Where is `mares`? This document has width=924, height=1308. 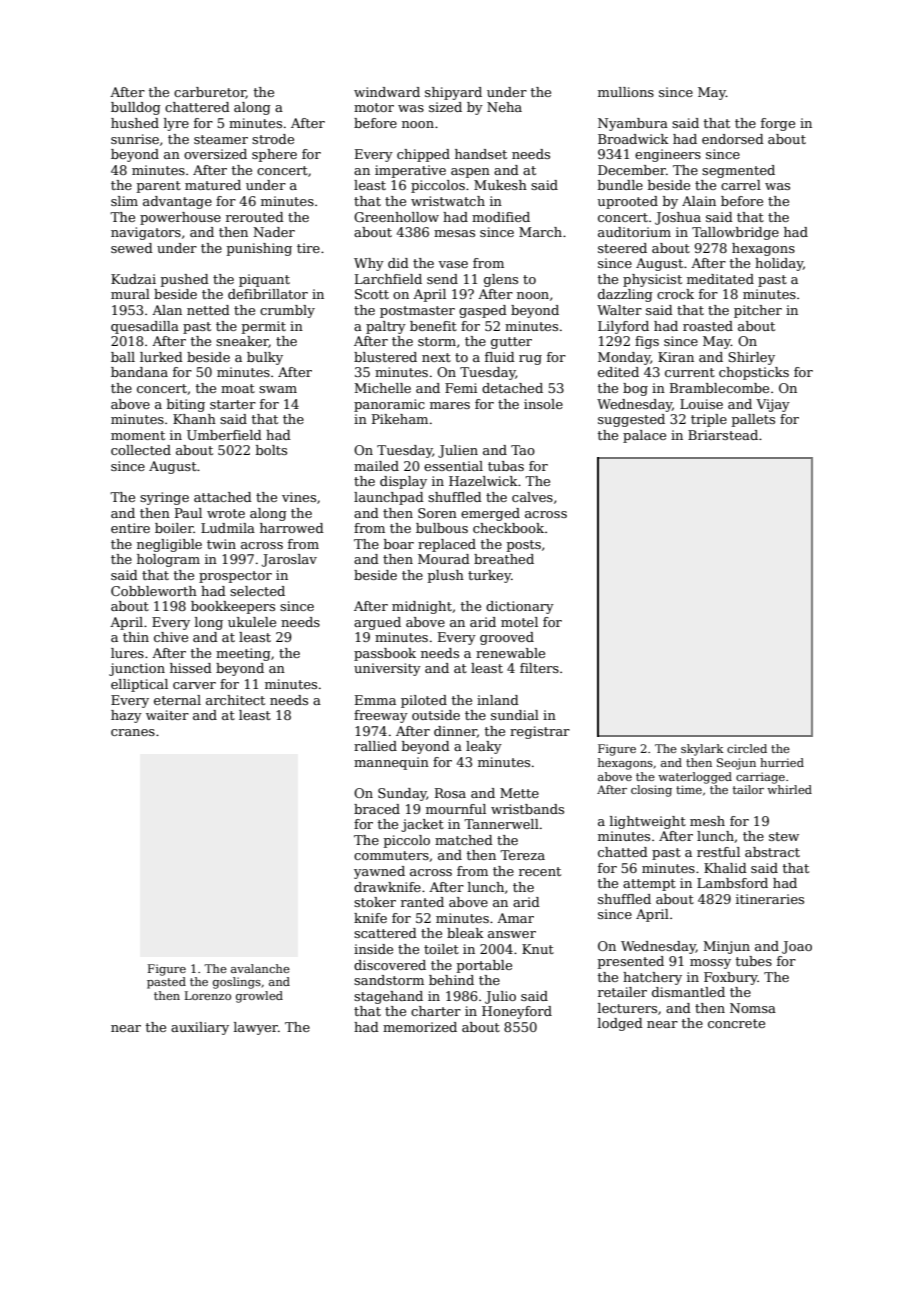
mares is located at coordinates (450, 405).
